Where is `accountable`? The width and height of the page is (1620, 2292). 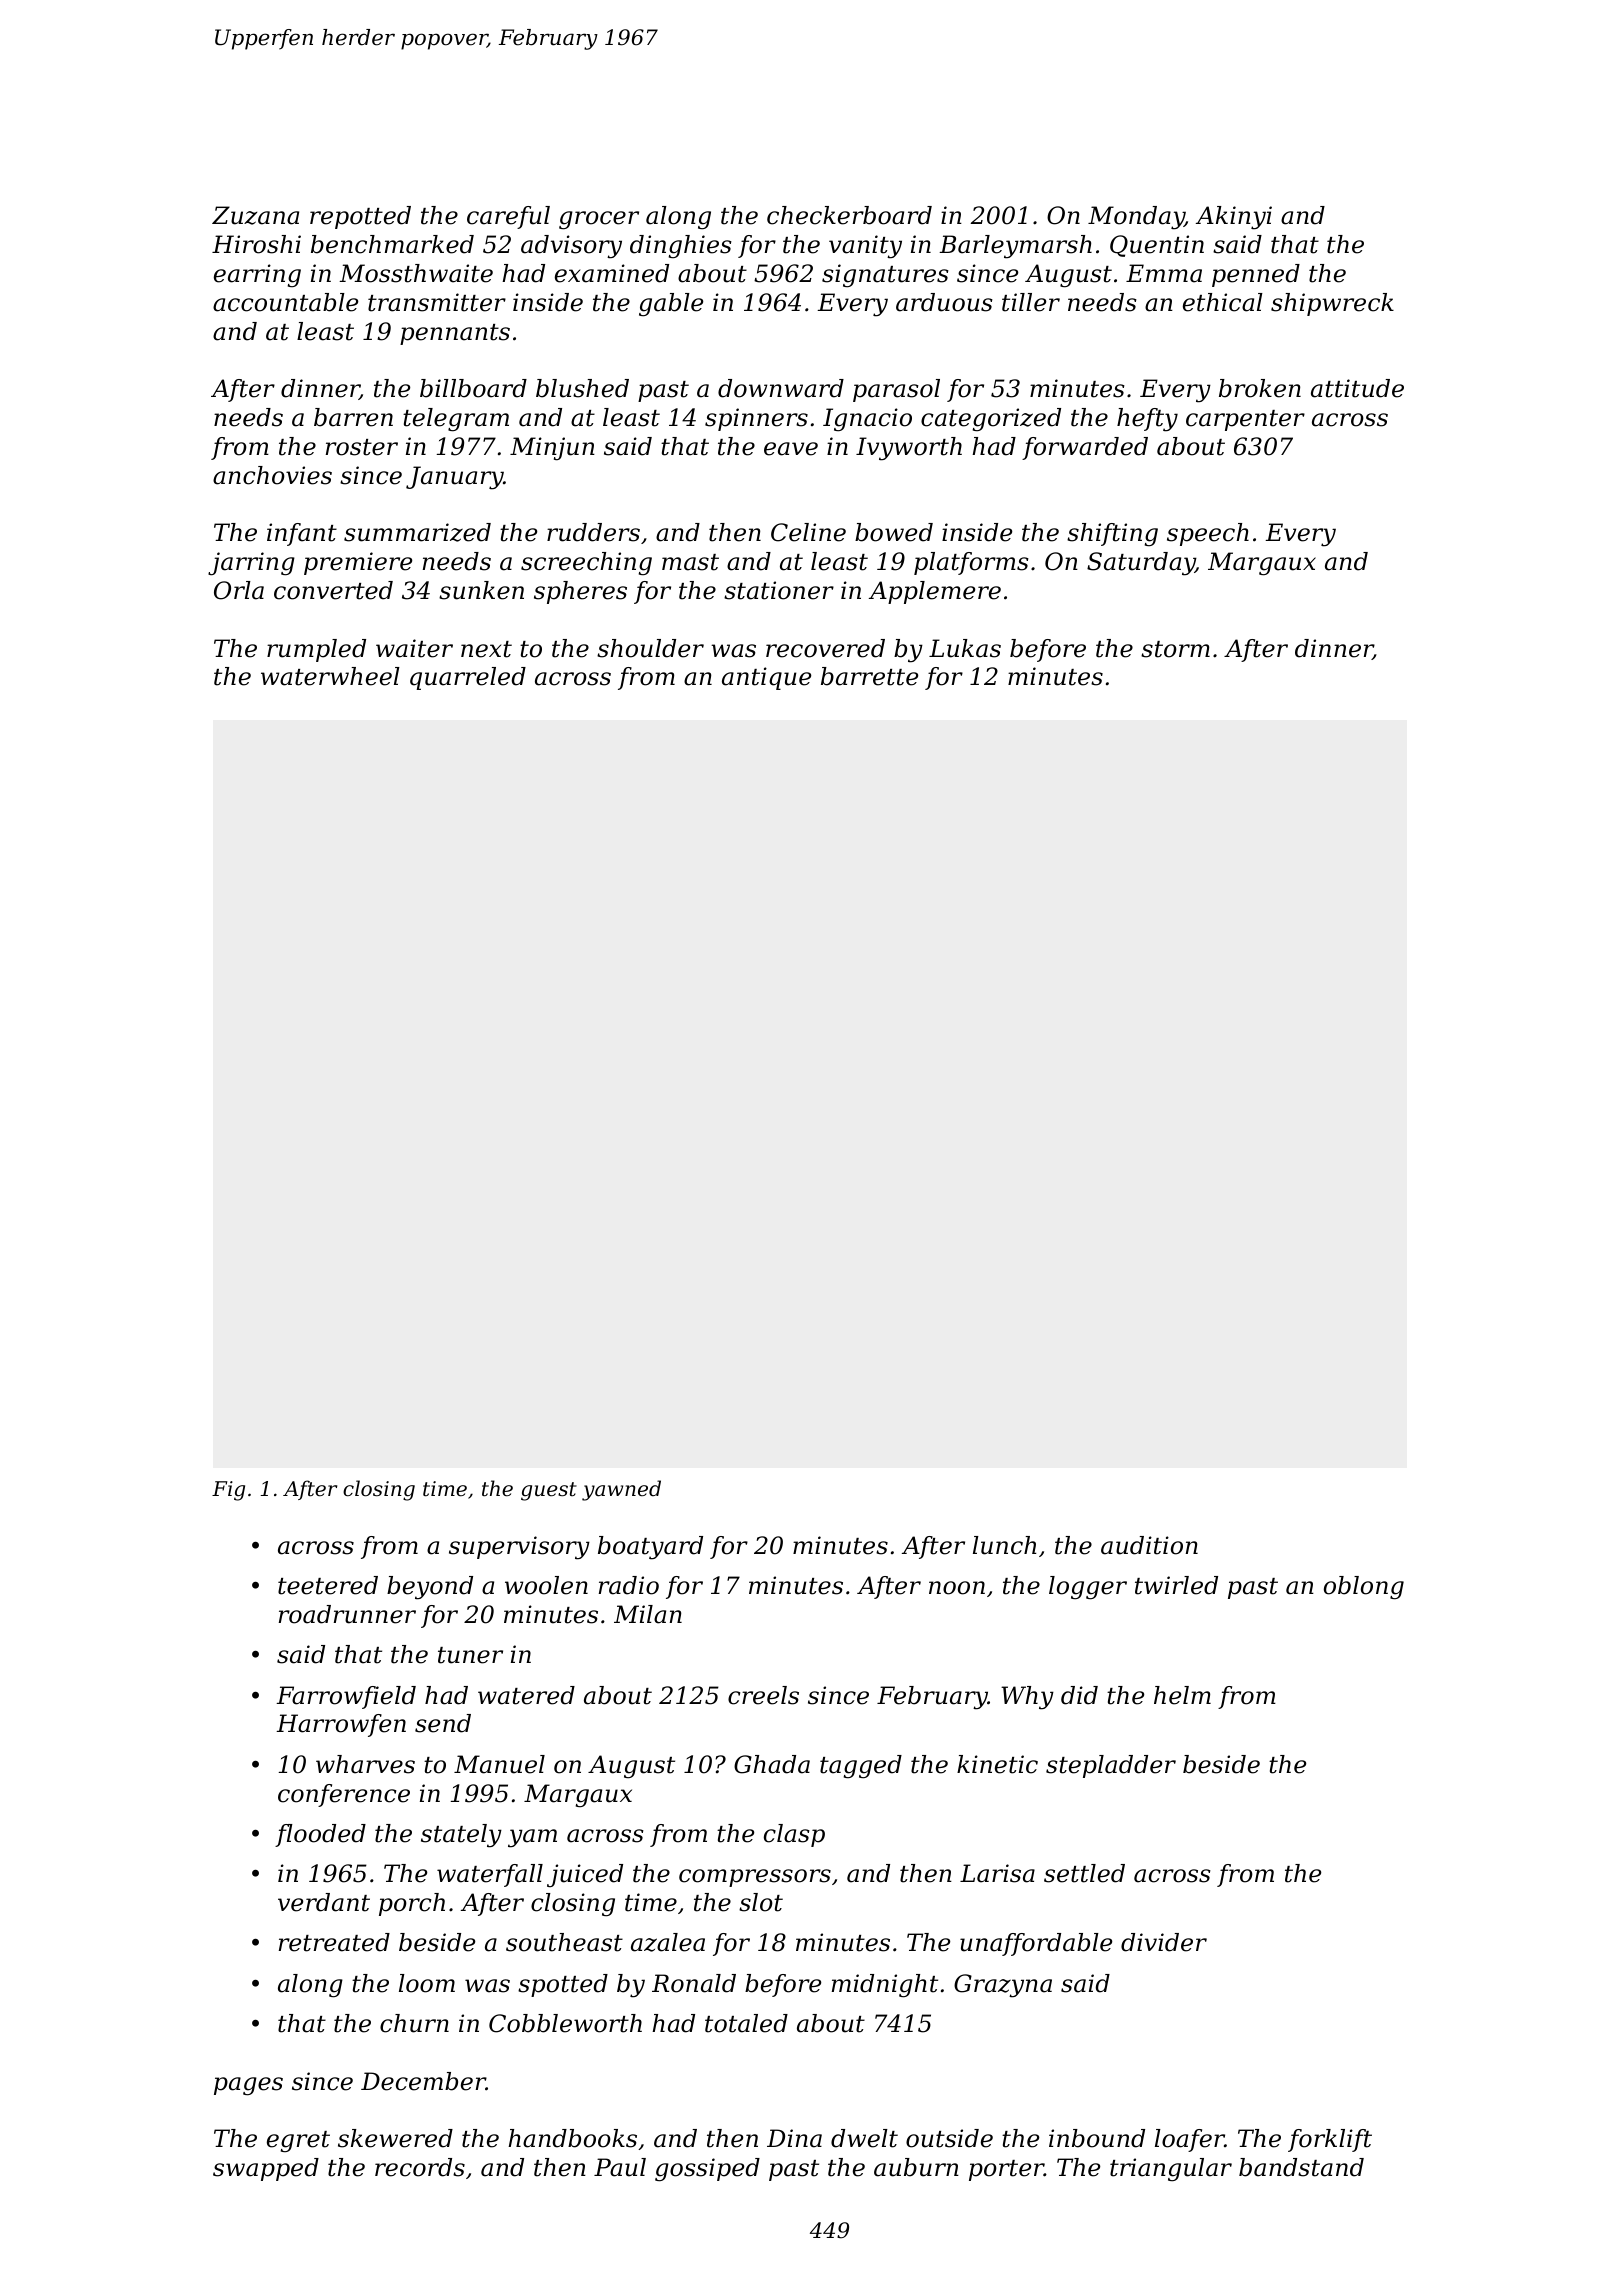
accountable is located at coordinates (285, 302).
